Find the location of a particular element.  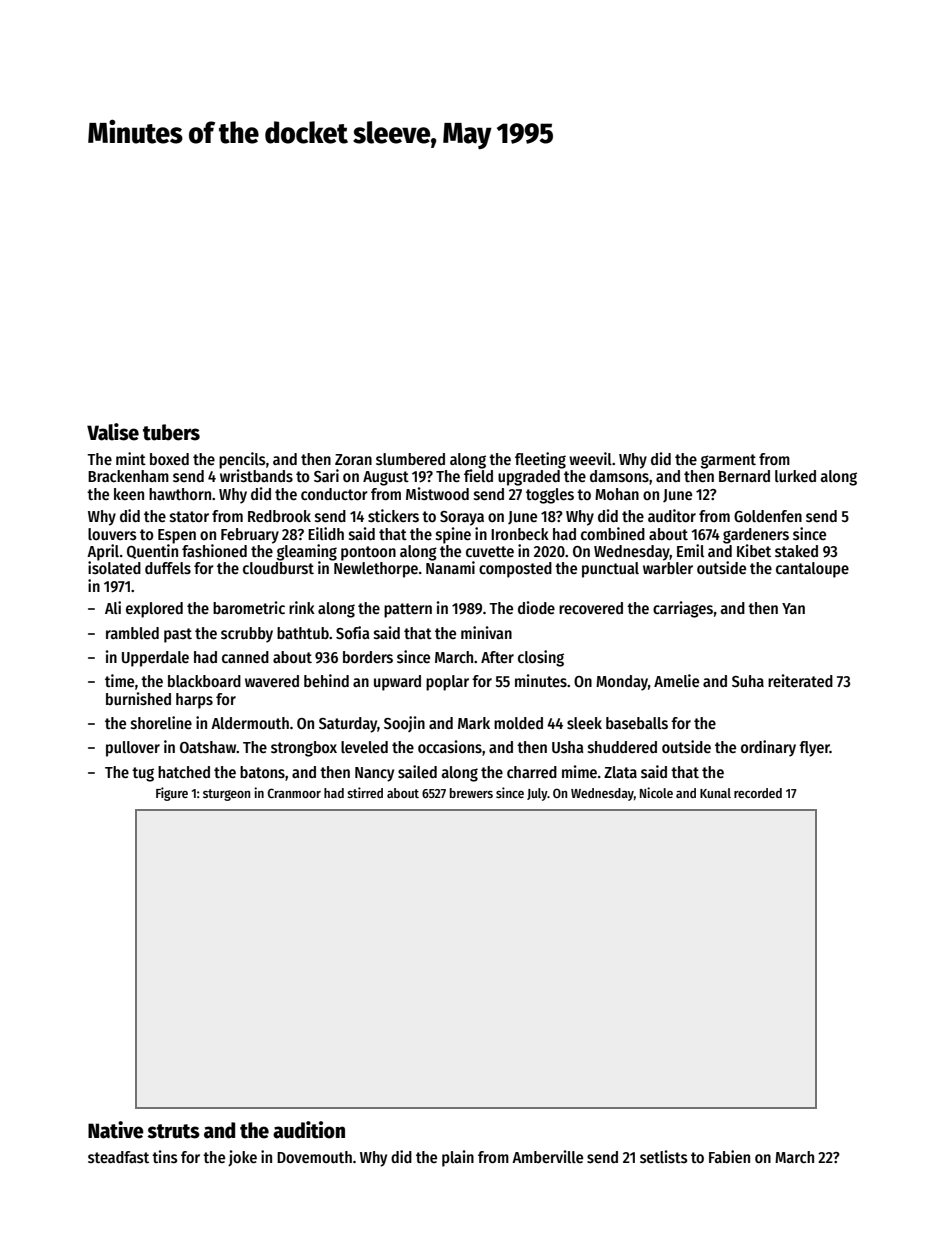

brewers is located at coordinates (471, 793).
